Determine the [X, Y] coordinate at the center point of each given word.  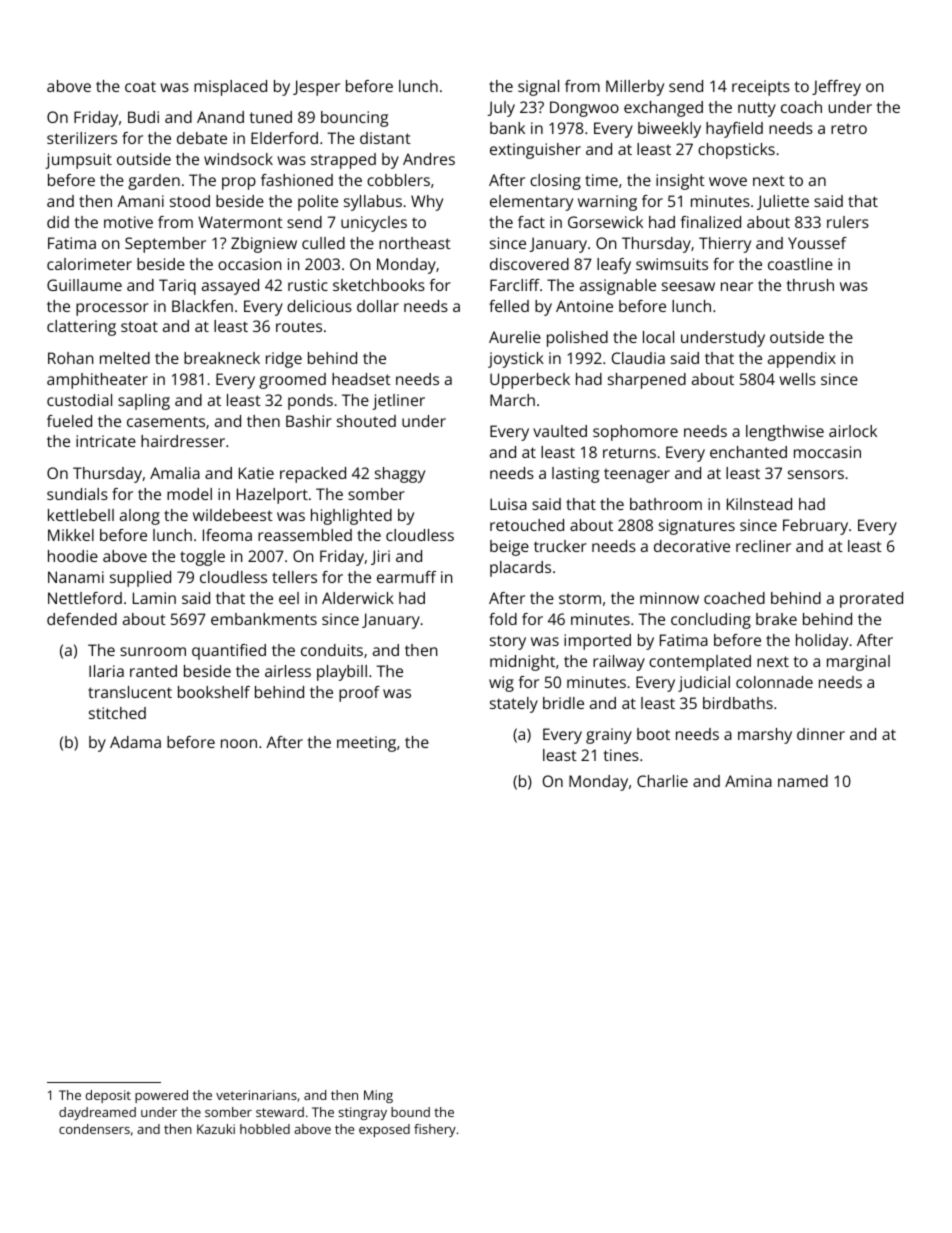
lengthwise [785, 433]
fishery [435, 1130]
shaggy [400, 475]
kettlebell [81, 515]
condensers [94, 1129]
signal [538, 88]
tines [621, 755]
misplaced [230, 88]
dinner [821, 734]
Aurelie [515, 337]
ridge [284, 360]
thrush [810, 285]
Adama [135, 742]
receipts [761, 88]
